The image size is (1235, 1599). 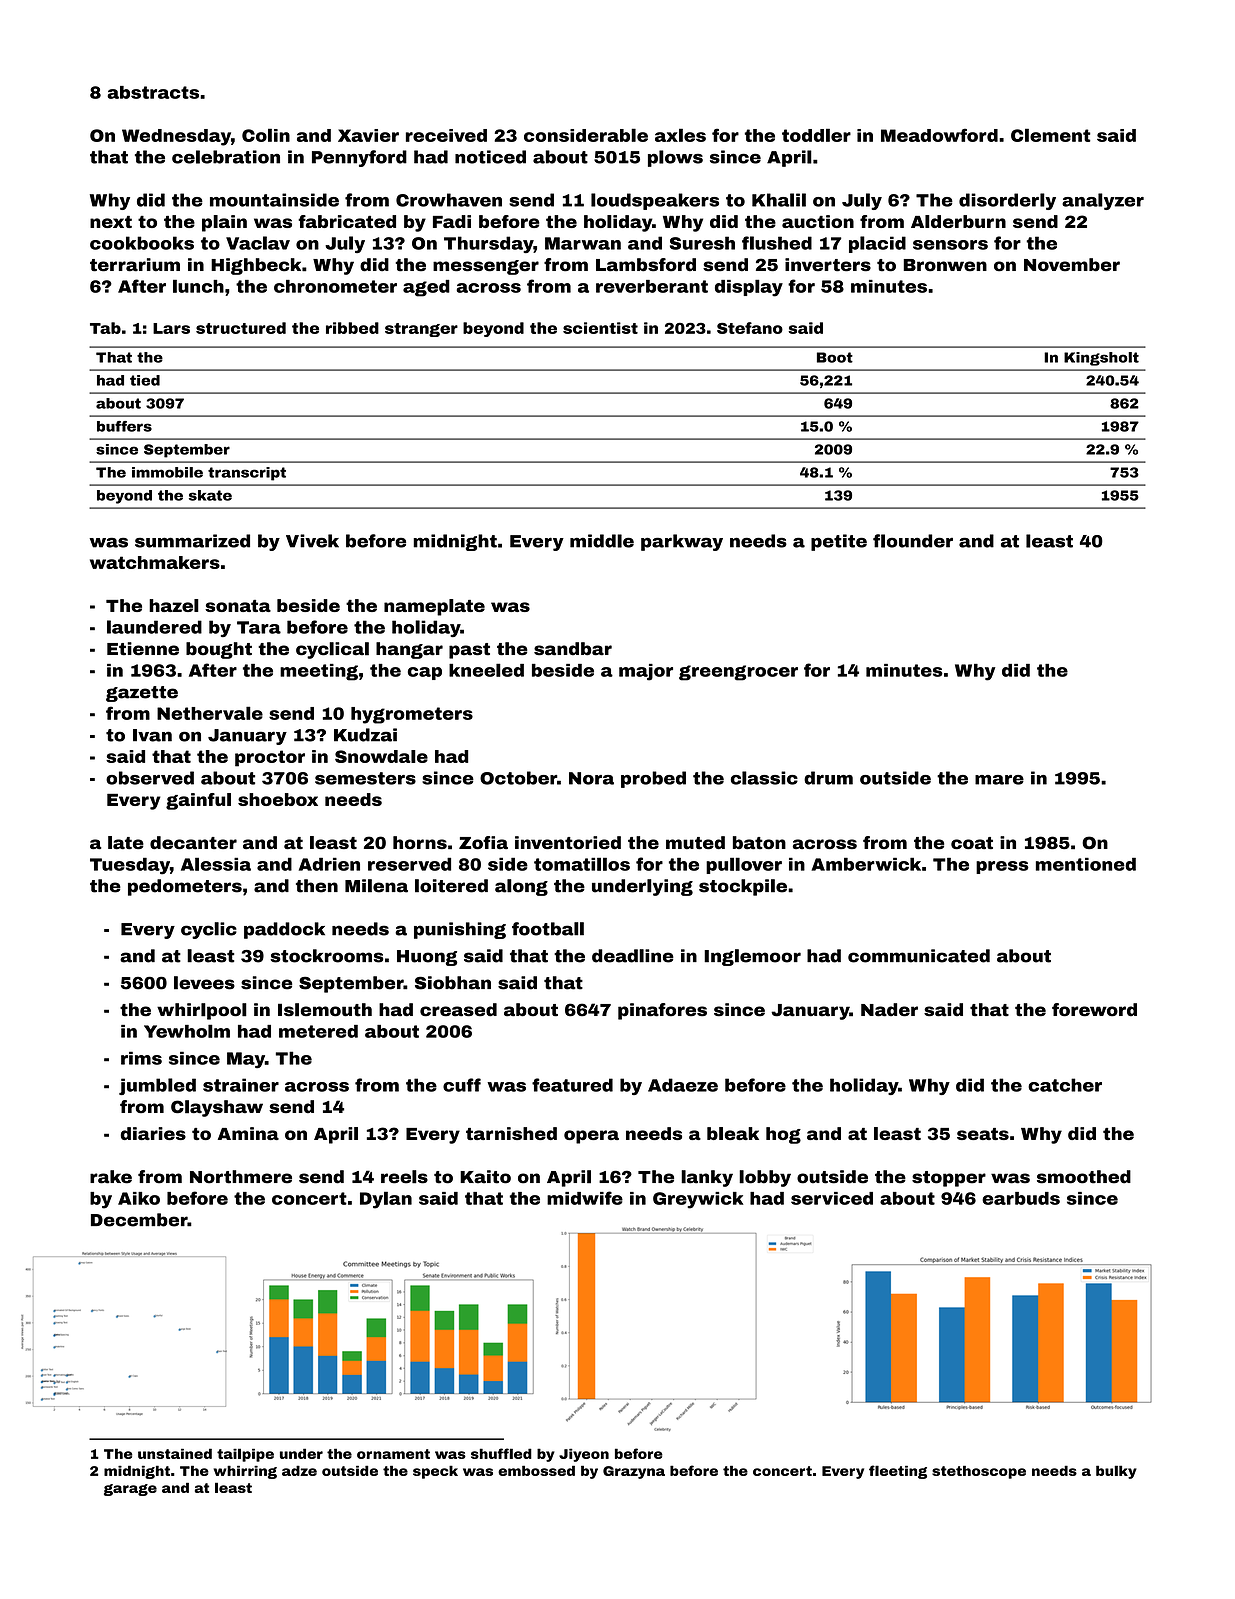 I want to click on diaries, so click(x=153, y=1133).
